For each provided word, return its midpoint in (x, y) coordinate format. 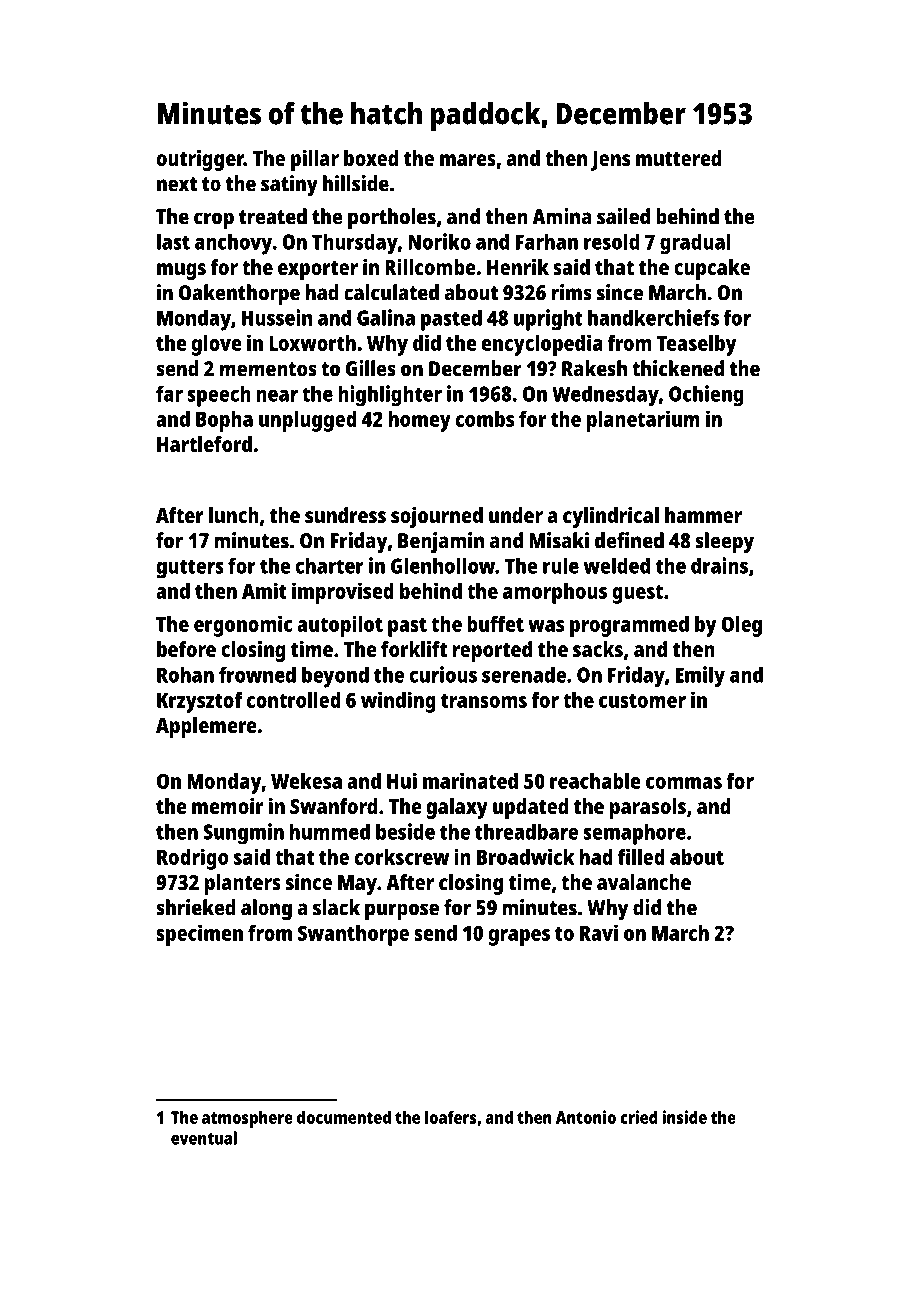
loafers (451, 1117)
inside (684, 1117)
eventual (204, 1138)
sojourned (437, 517)
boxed (371, 158)
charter (330, 565)
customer (642, 701)
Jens (610, 161)
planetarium (643, 421)
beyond (335, 677)
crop (214, 221)
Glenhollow (443, 565)
